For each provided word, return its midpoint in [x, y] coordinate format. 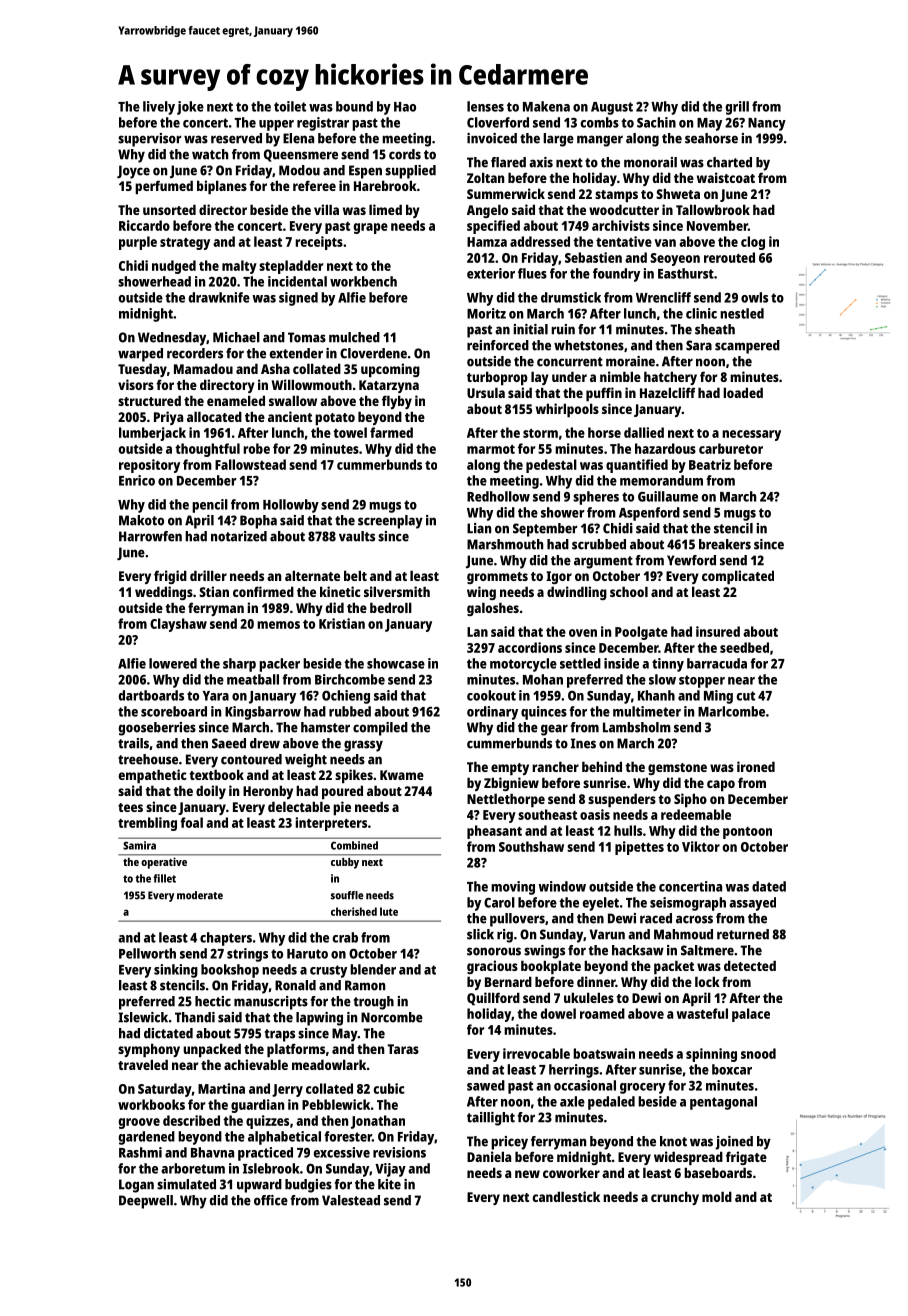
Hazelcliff [667, 392]
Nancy [767, 124]
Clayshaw [178, 625]
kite [389, 1184]
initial [530, 329]
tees [130, 807]
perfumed [164, 187]
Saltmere [707, 950]
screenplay [390, 522]
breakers [725, 544]
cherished [354, 911]
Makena [546, 106]
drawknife [219, 297]
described [191, 1120]
